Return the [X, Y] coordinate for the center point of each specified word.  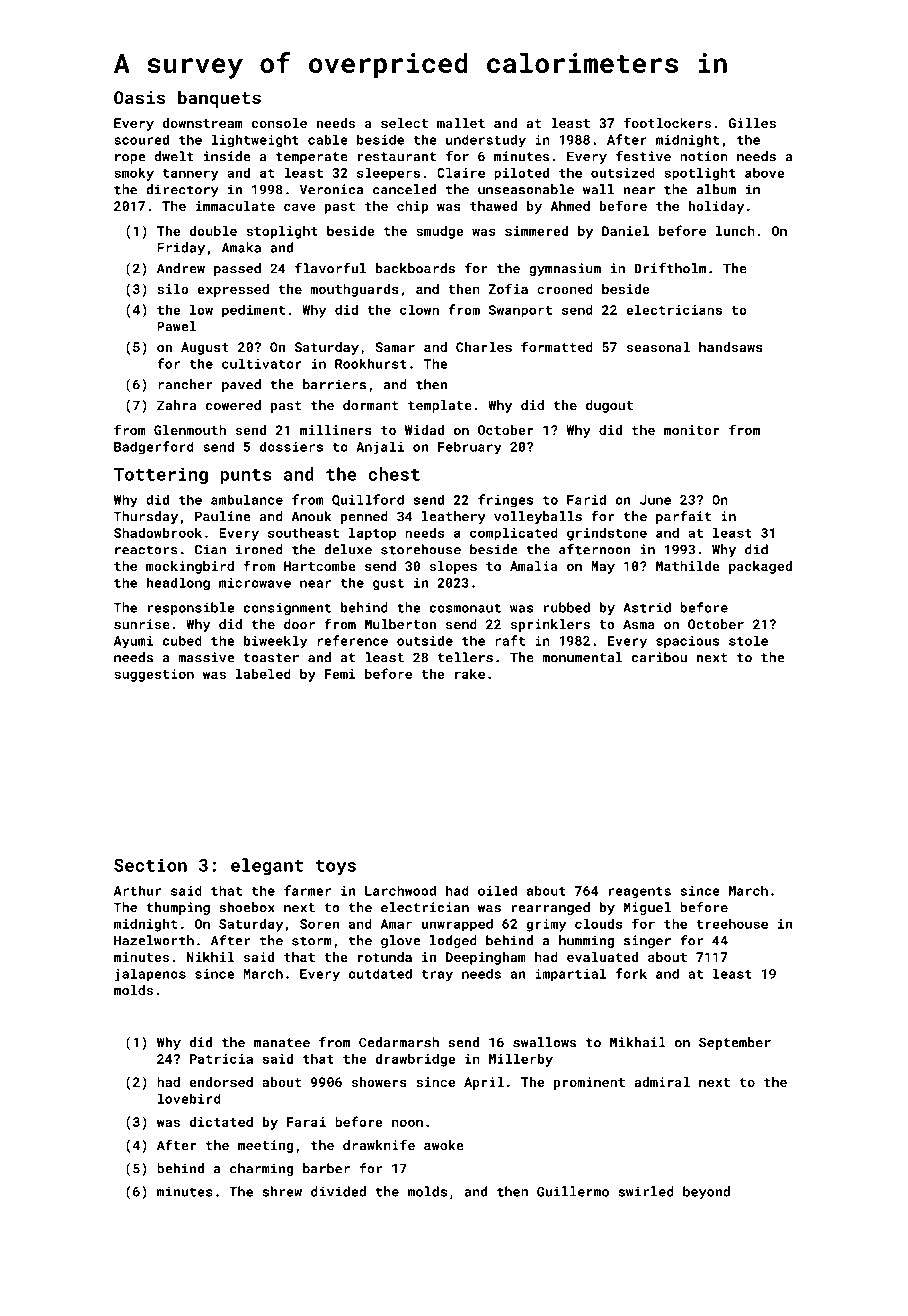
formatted [557, 346]
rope [130, 159]
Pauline [223, 516]
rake [470, 674]
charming [261, 1169]
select [404, 123]
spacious [688, 642]
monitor [692, 430]
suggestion [154, 675]
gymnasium [565, 269]
